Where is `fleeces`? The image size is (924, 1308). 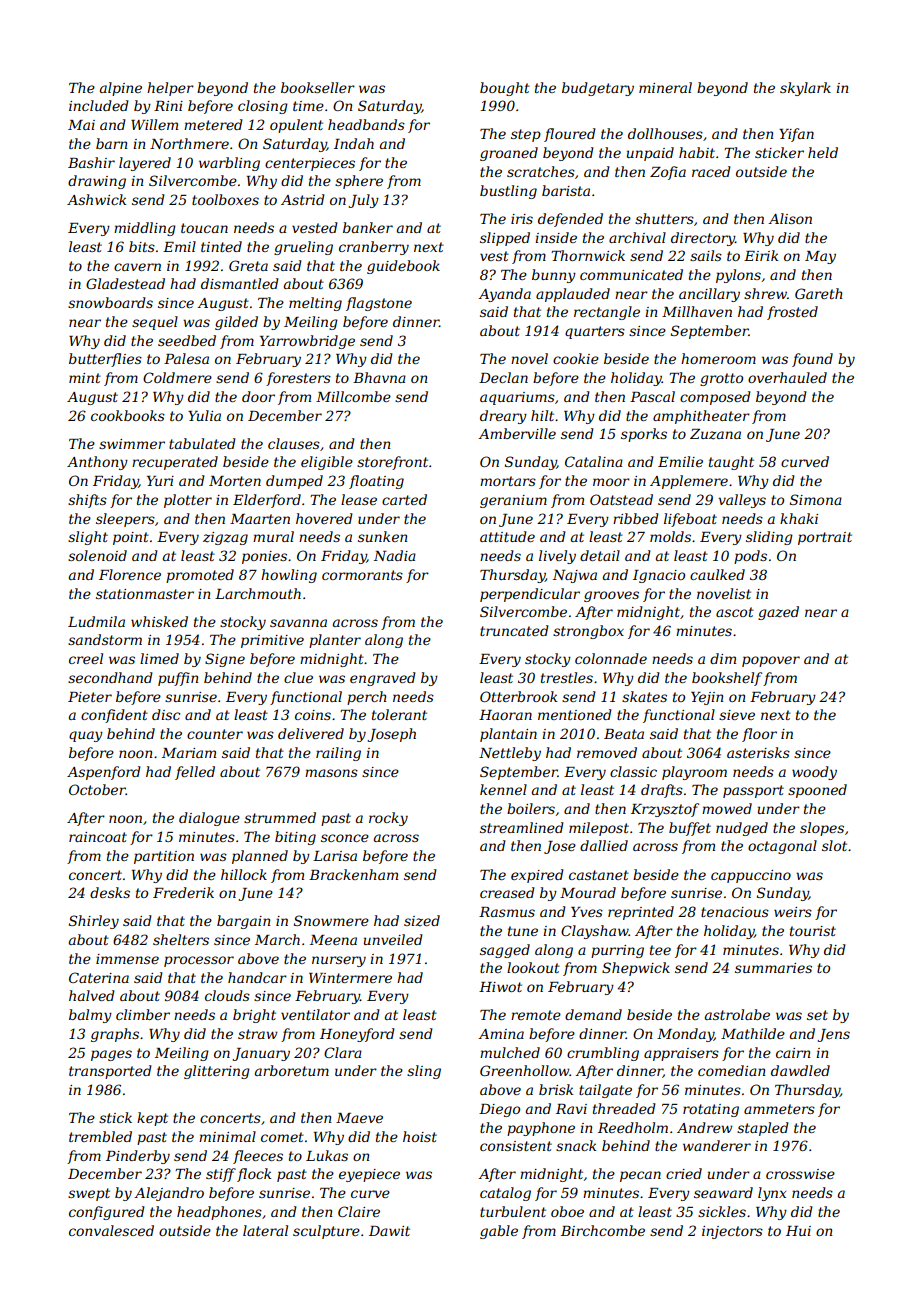
fleeces is located at coordinates (258, 1157).
